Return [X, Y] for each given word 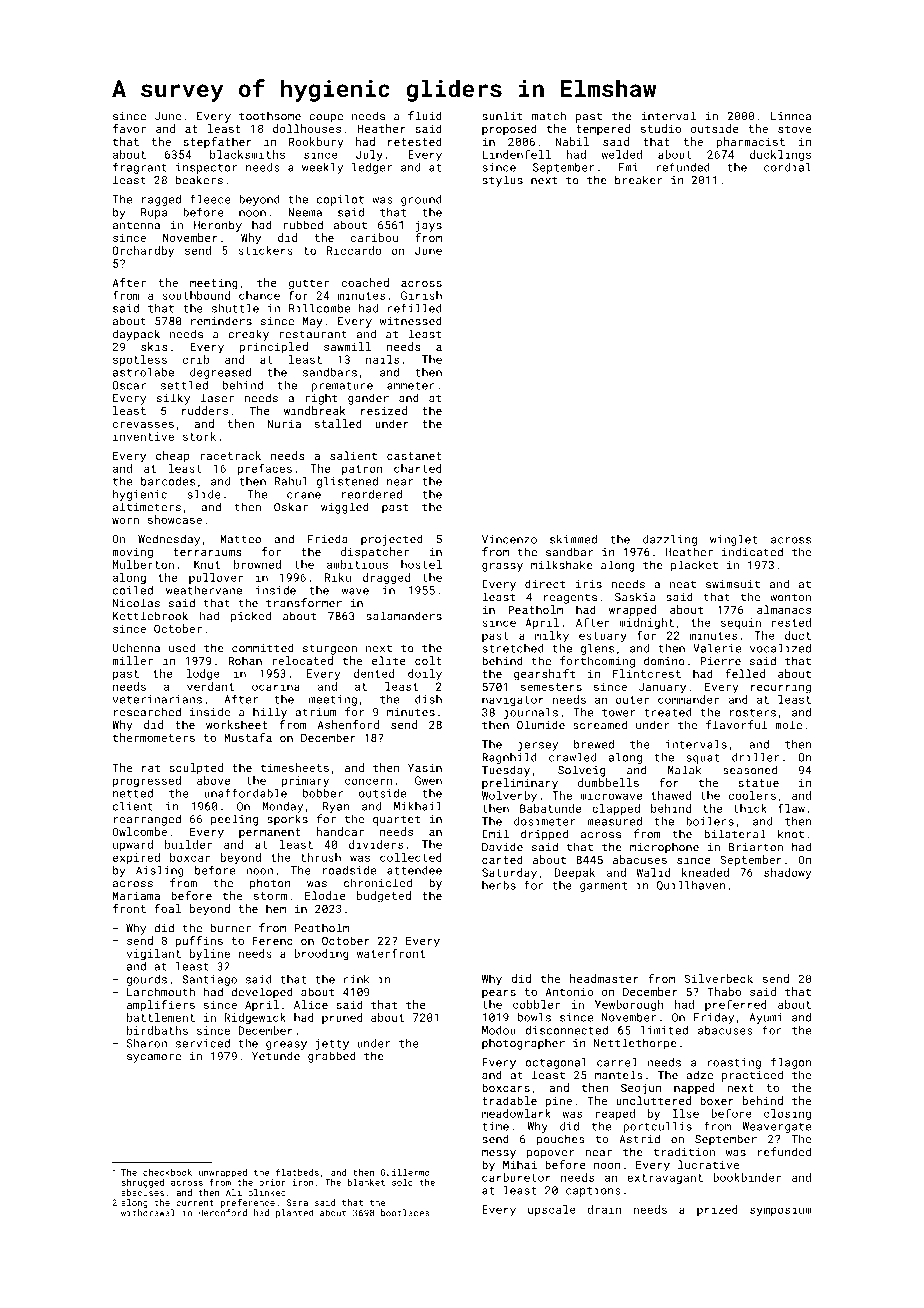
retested [414, 141]
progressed [147, 781]
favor [129, 128]
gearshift [544, 675]
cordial [787, 167]
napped [694, 1088]
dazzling [670, 540]
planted [294, 1213]
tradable [509, 1100]
